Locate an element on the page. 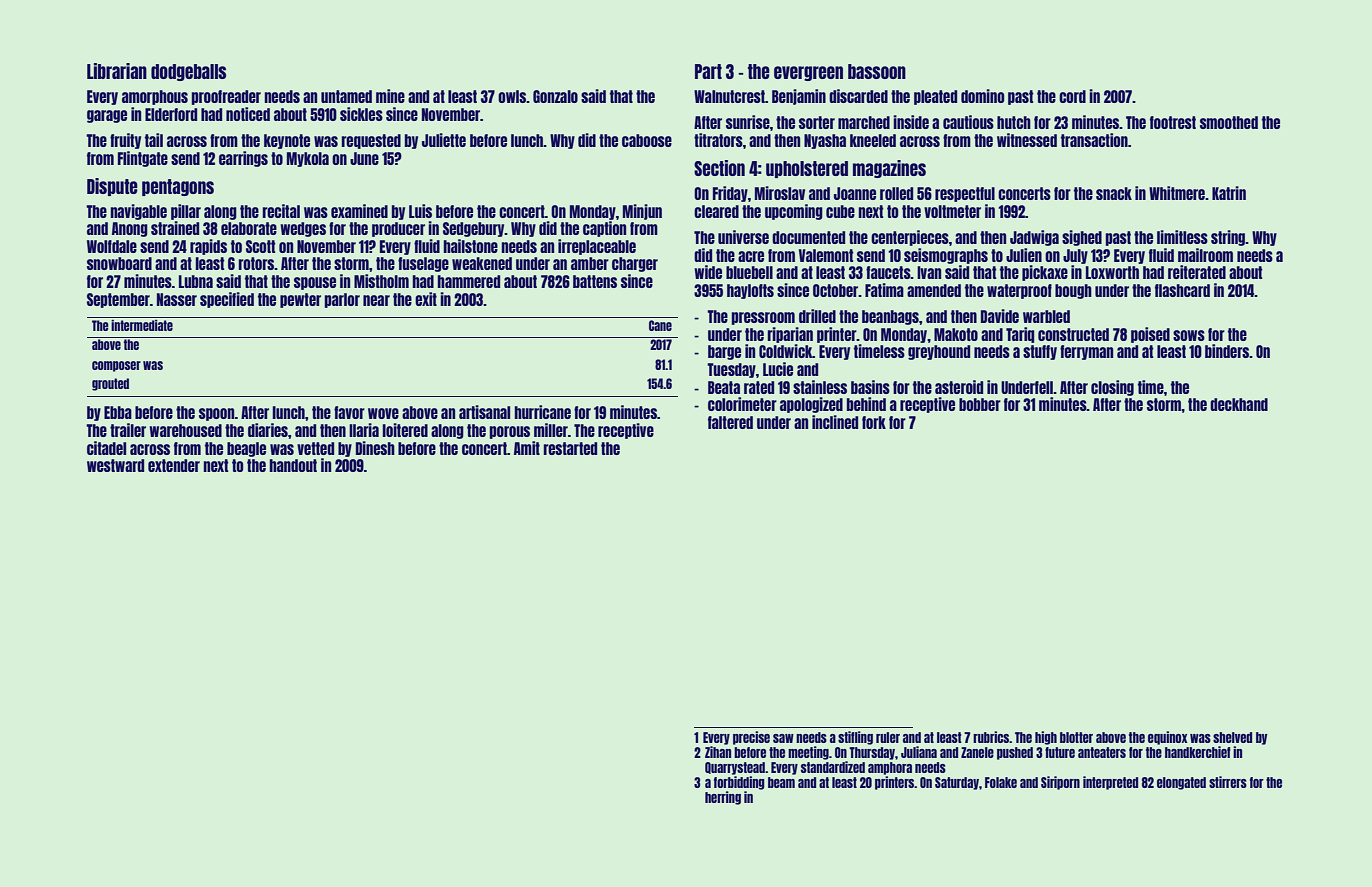  Zihan is located at coordinates (718, 752).
